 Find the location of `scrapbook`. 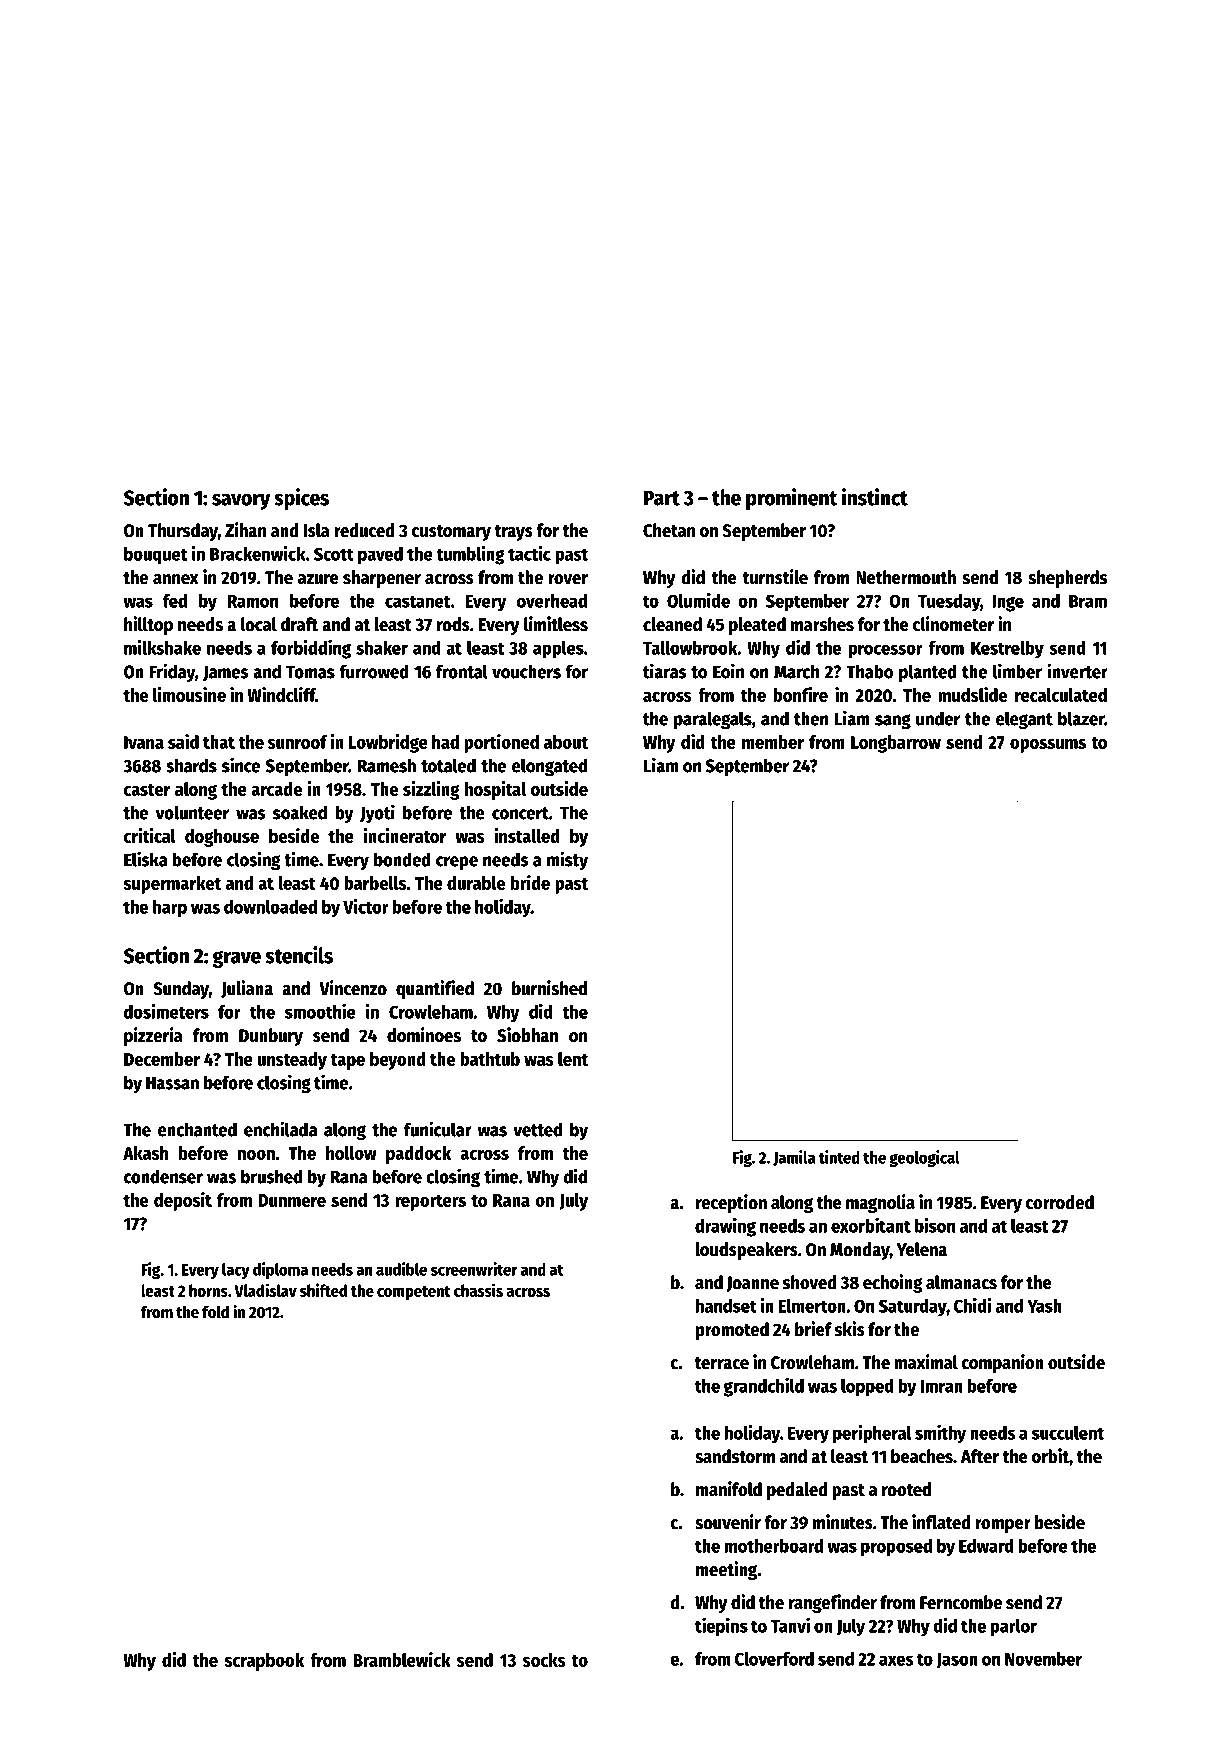

scrapbook is located at coordinates (264, 1662).
